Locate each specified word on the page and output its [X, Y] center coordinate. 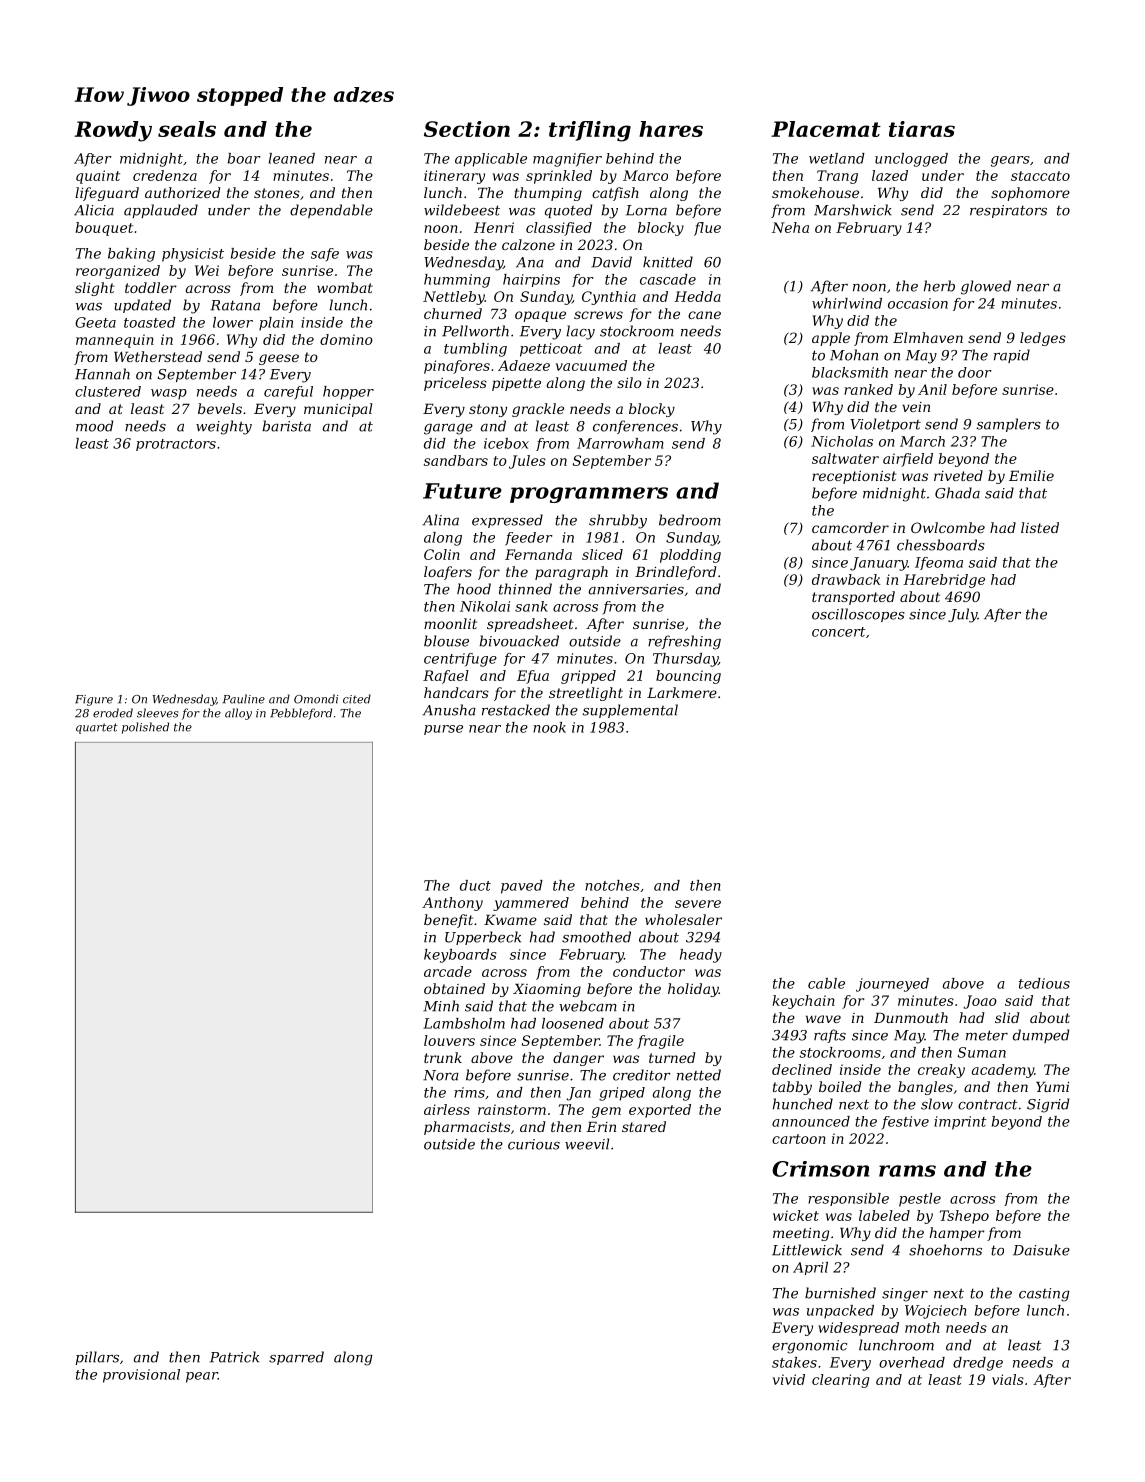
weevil [587, 1144]
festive [905, 1122]
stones [277, 193]
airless [447, 1109]
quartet [97, 728]
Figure [94, 700]
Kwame [510, 920]
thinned [525, 589]
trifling [590, 131]
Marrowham [620, 443]
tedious [1044, 983]
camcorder [850, 527]
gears [1010, 161]
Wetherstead [158, 356]
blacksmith [850, 372]
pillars [97, 1358]
